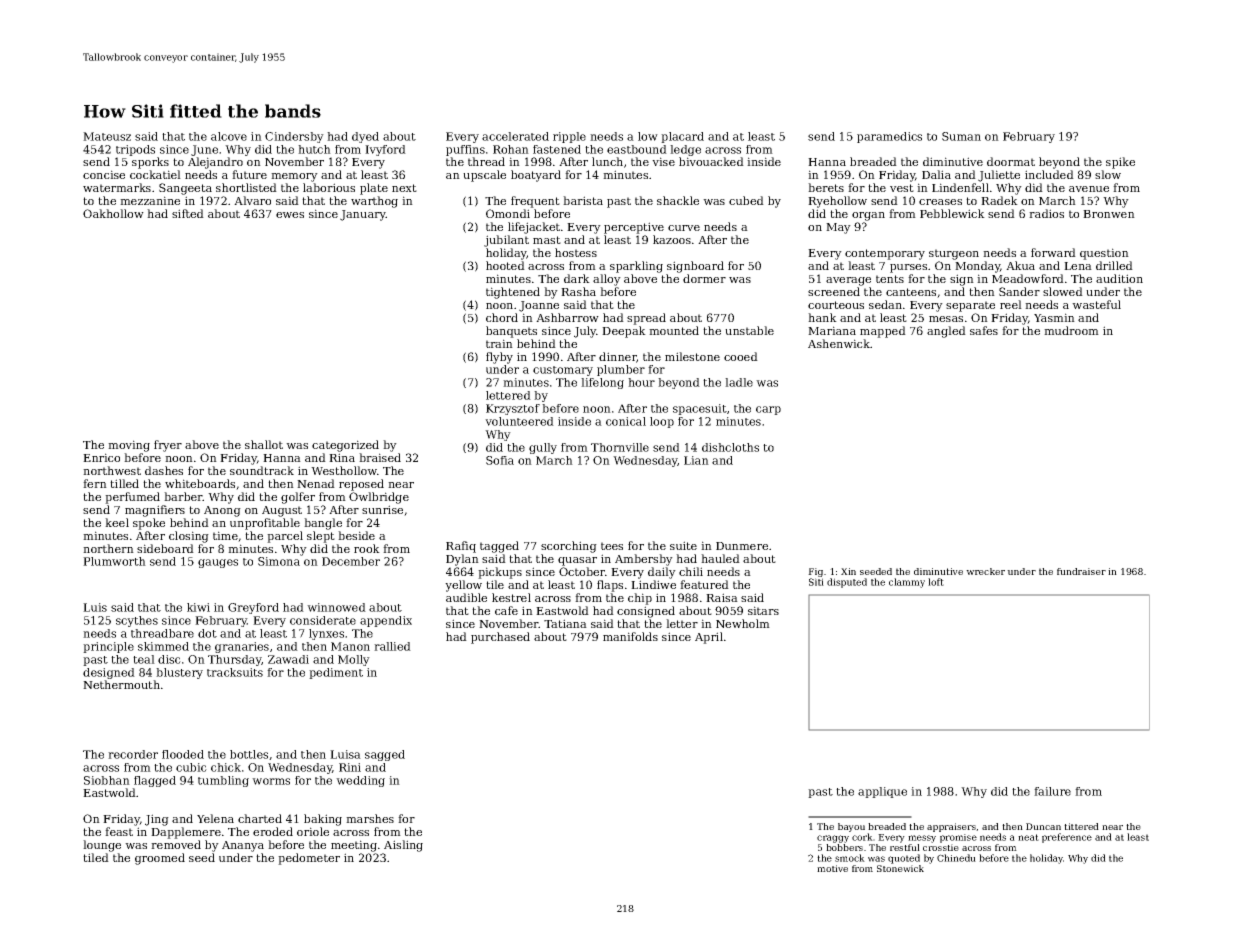 The image size is (1233, 952). I want to click on sifted, so click(188, 213).
